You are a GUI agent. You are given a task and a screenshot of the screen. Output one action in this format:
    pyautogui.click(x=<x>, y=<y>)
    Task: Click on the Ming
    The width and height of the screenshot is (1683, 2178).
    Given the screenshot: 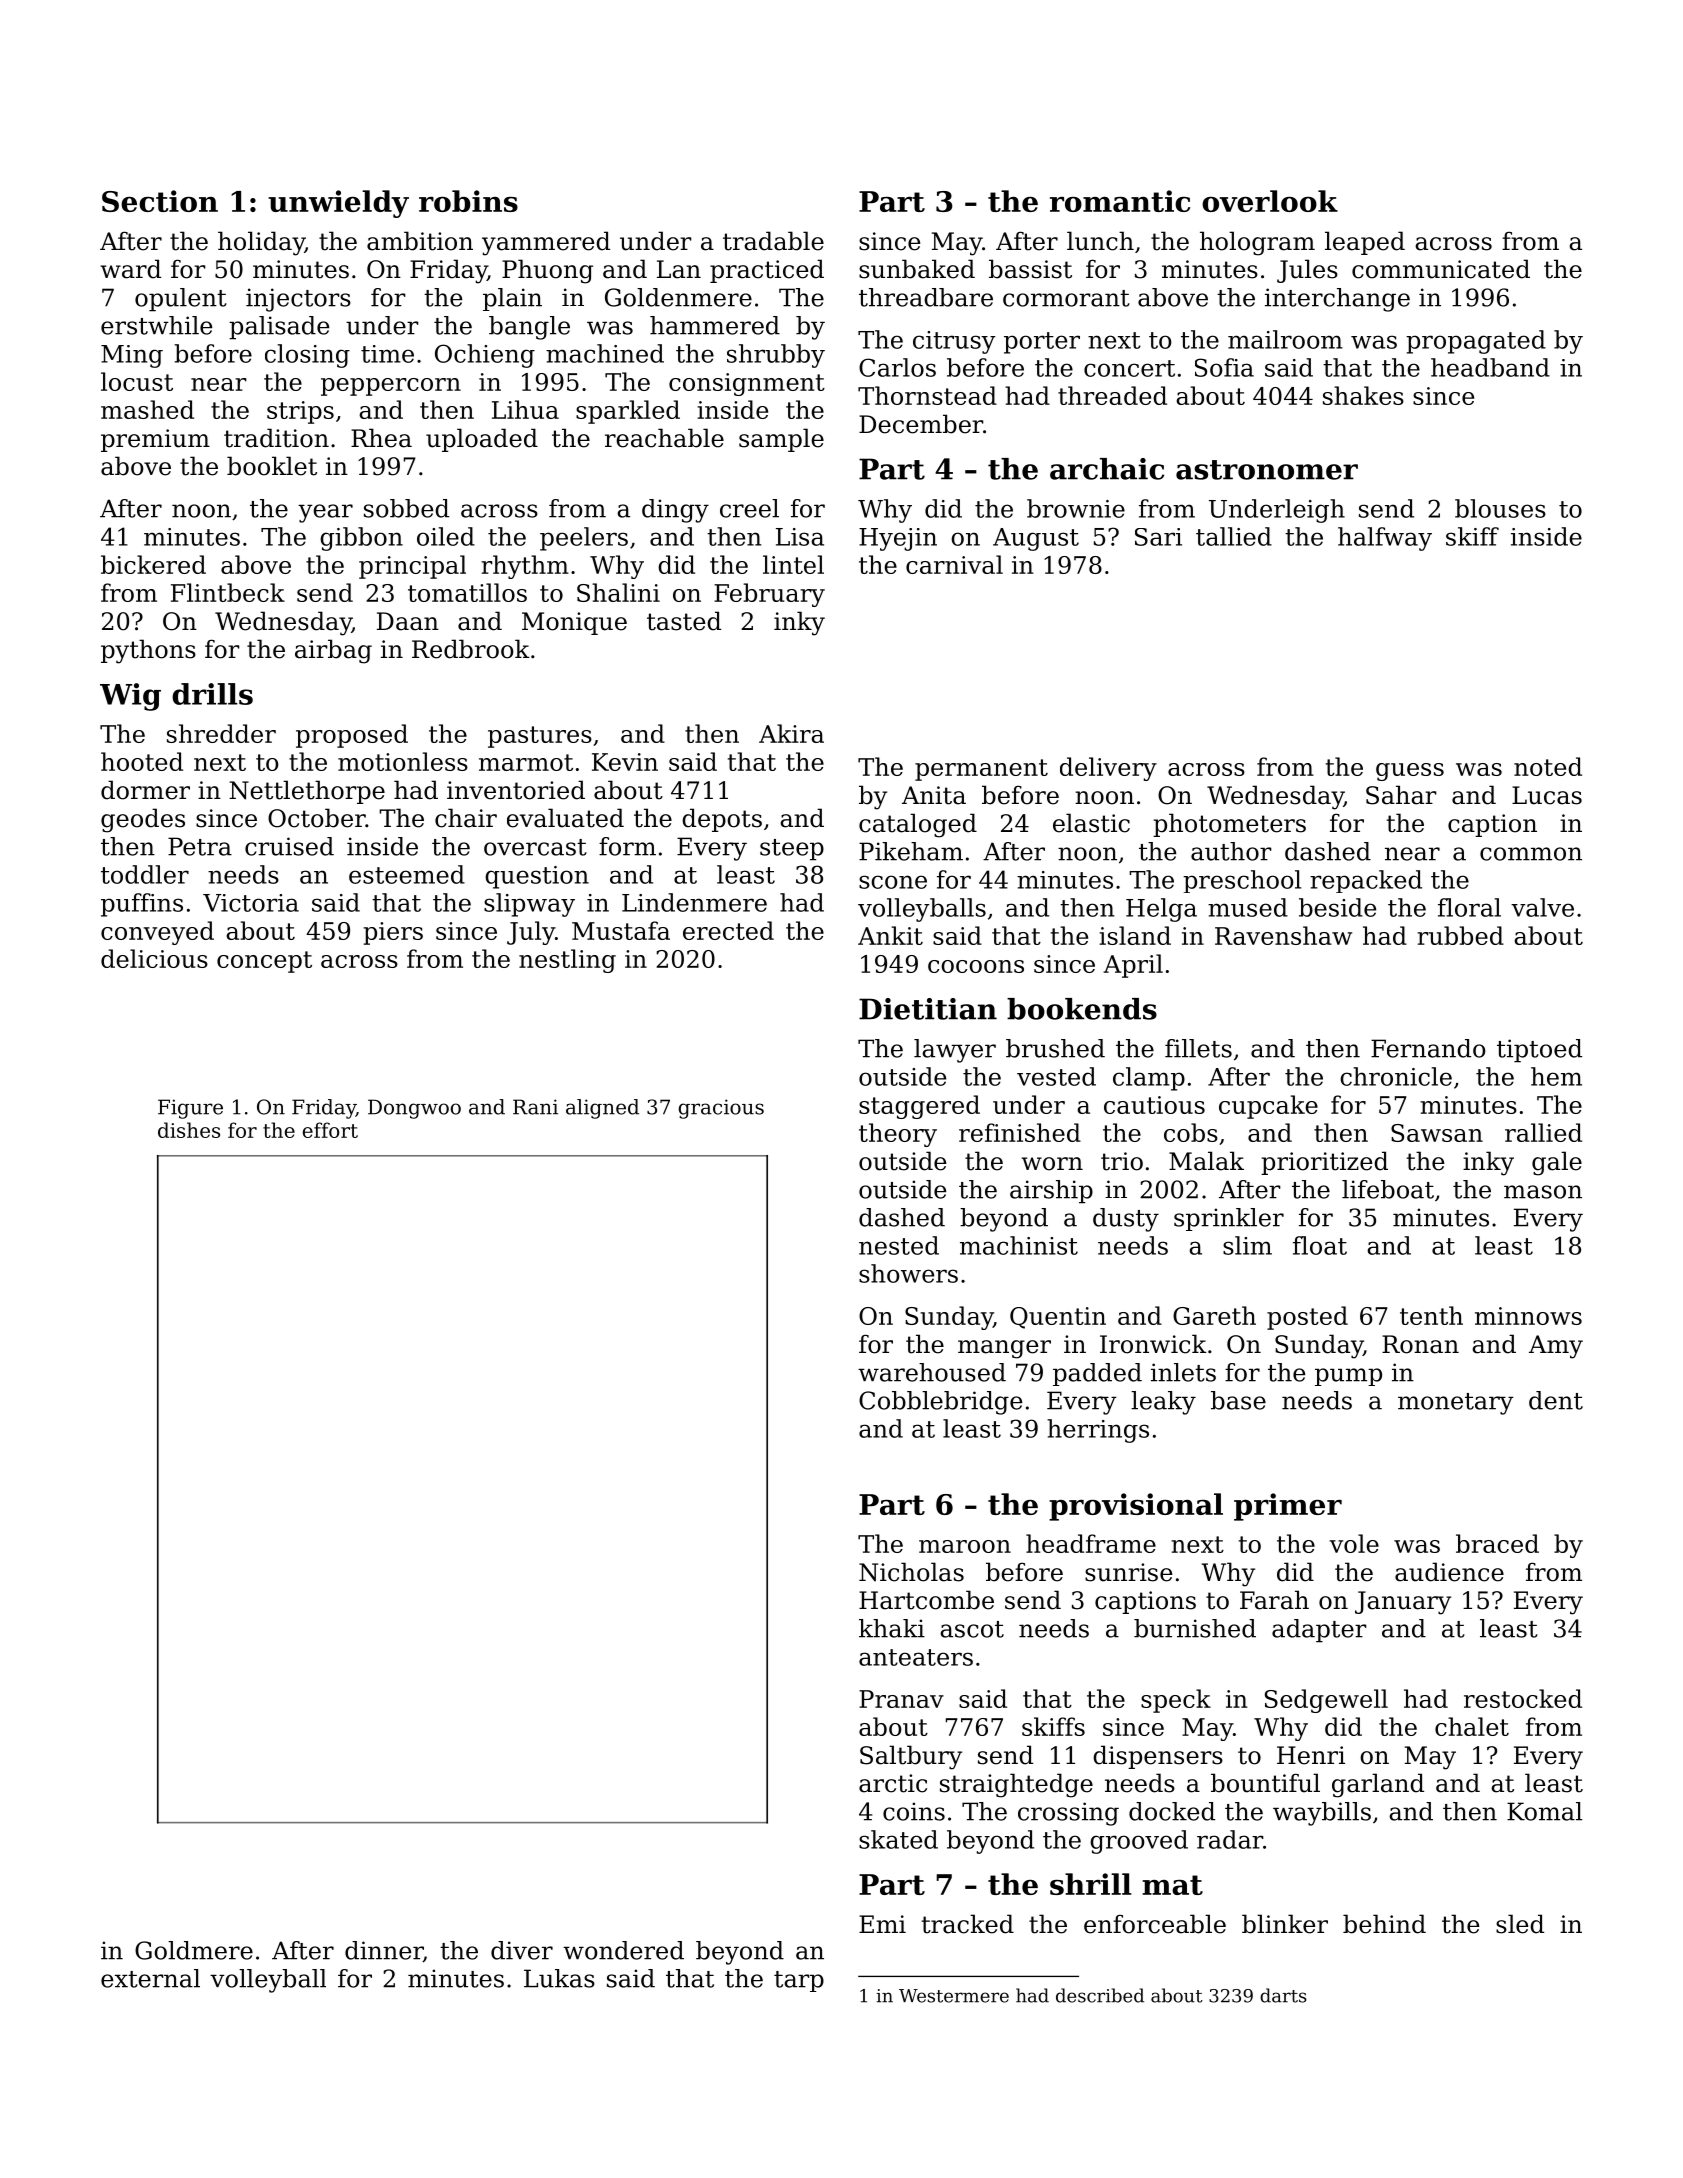 What is the action you would take?
    pyautogui.click(x=132, y=356)
